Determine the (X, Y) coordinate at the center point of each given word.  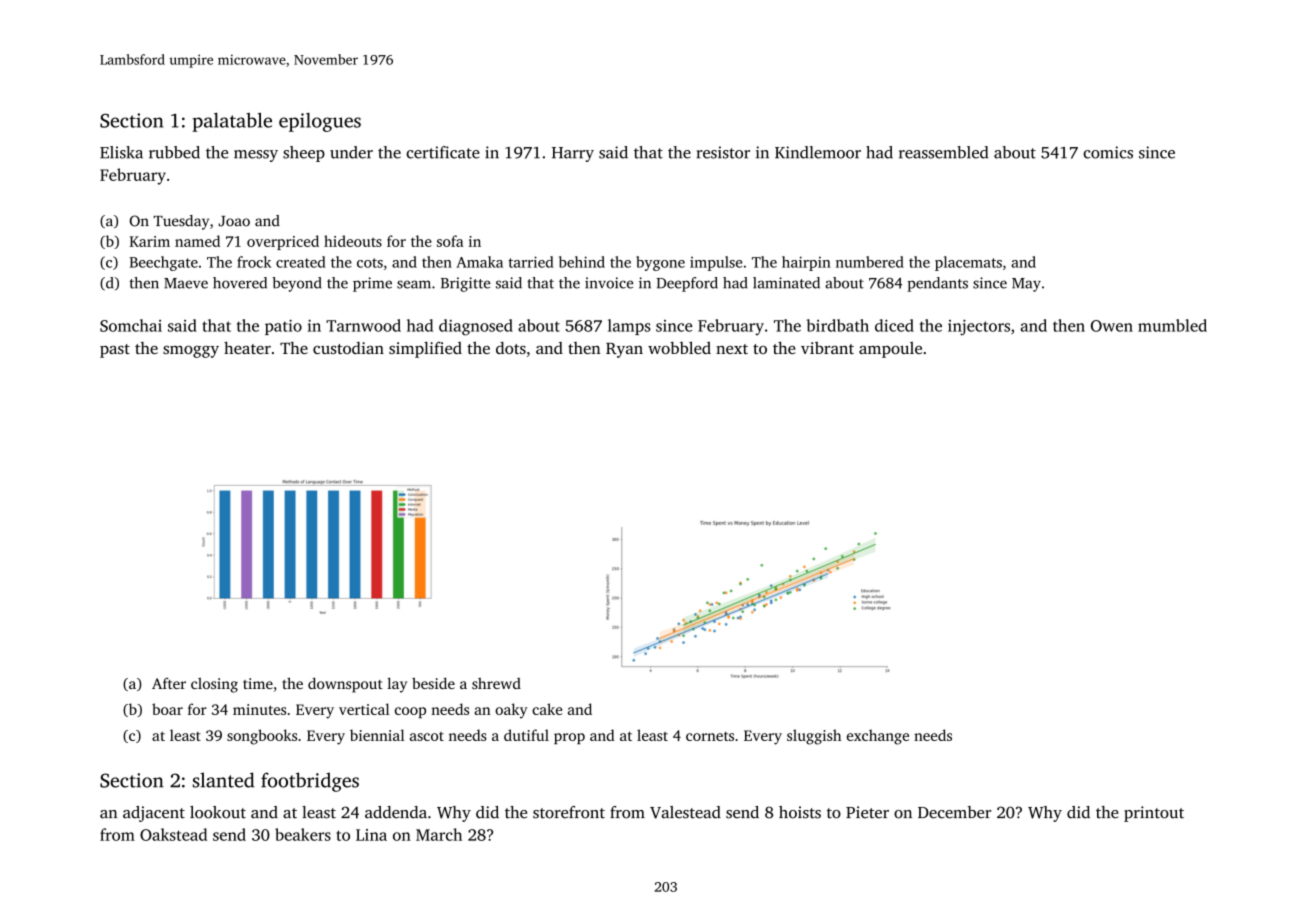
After (169, 683)
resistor (723, 152)
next (732, 349)
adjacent (154, 814)
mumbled (1172, 325)
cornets (710, 736)
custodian (348, 348)
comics (1108, 152)
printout (1154, 814)
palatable (232, 122)
